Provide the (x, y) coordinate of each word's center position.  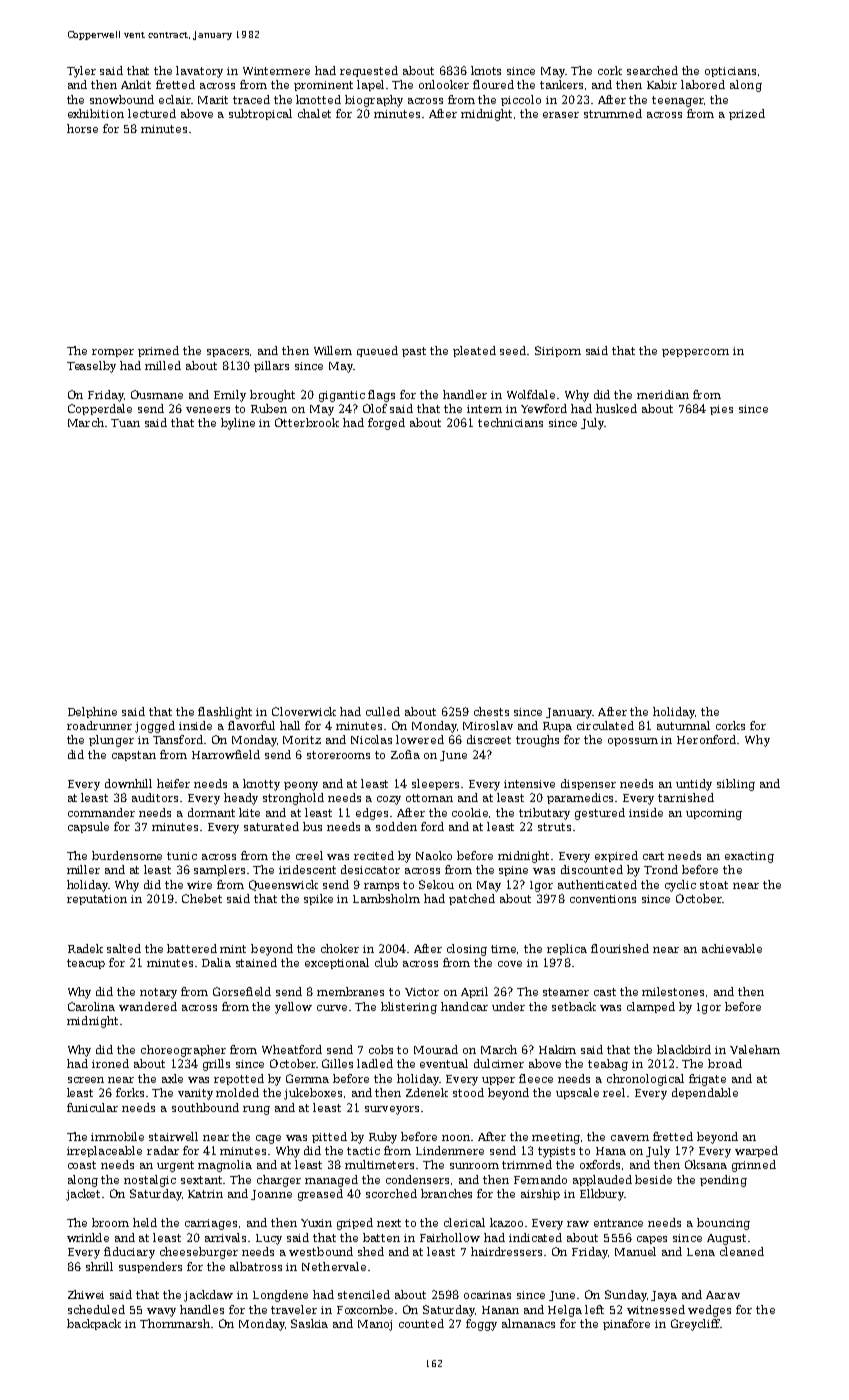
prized (747, 114)
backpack (94, 1324)
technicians (510, 422)
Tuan (125, 423)
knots (486, 70)
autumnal (683, 725)
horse (82, 128)
